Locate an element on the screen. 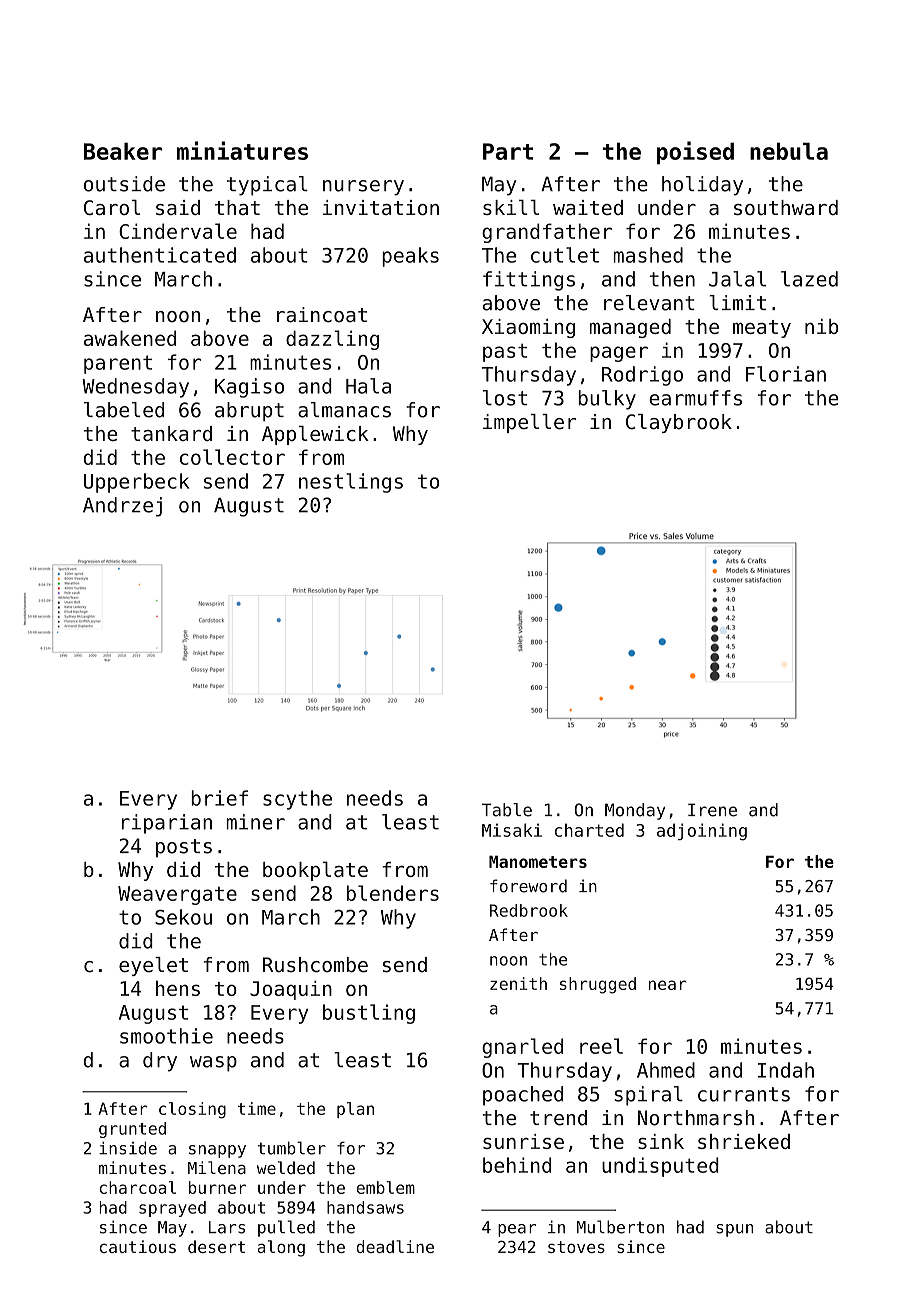 Image resolution: width=924 pixels, height=1311 pixels. Misaki is located at coordinates (512, 830).
